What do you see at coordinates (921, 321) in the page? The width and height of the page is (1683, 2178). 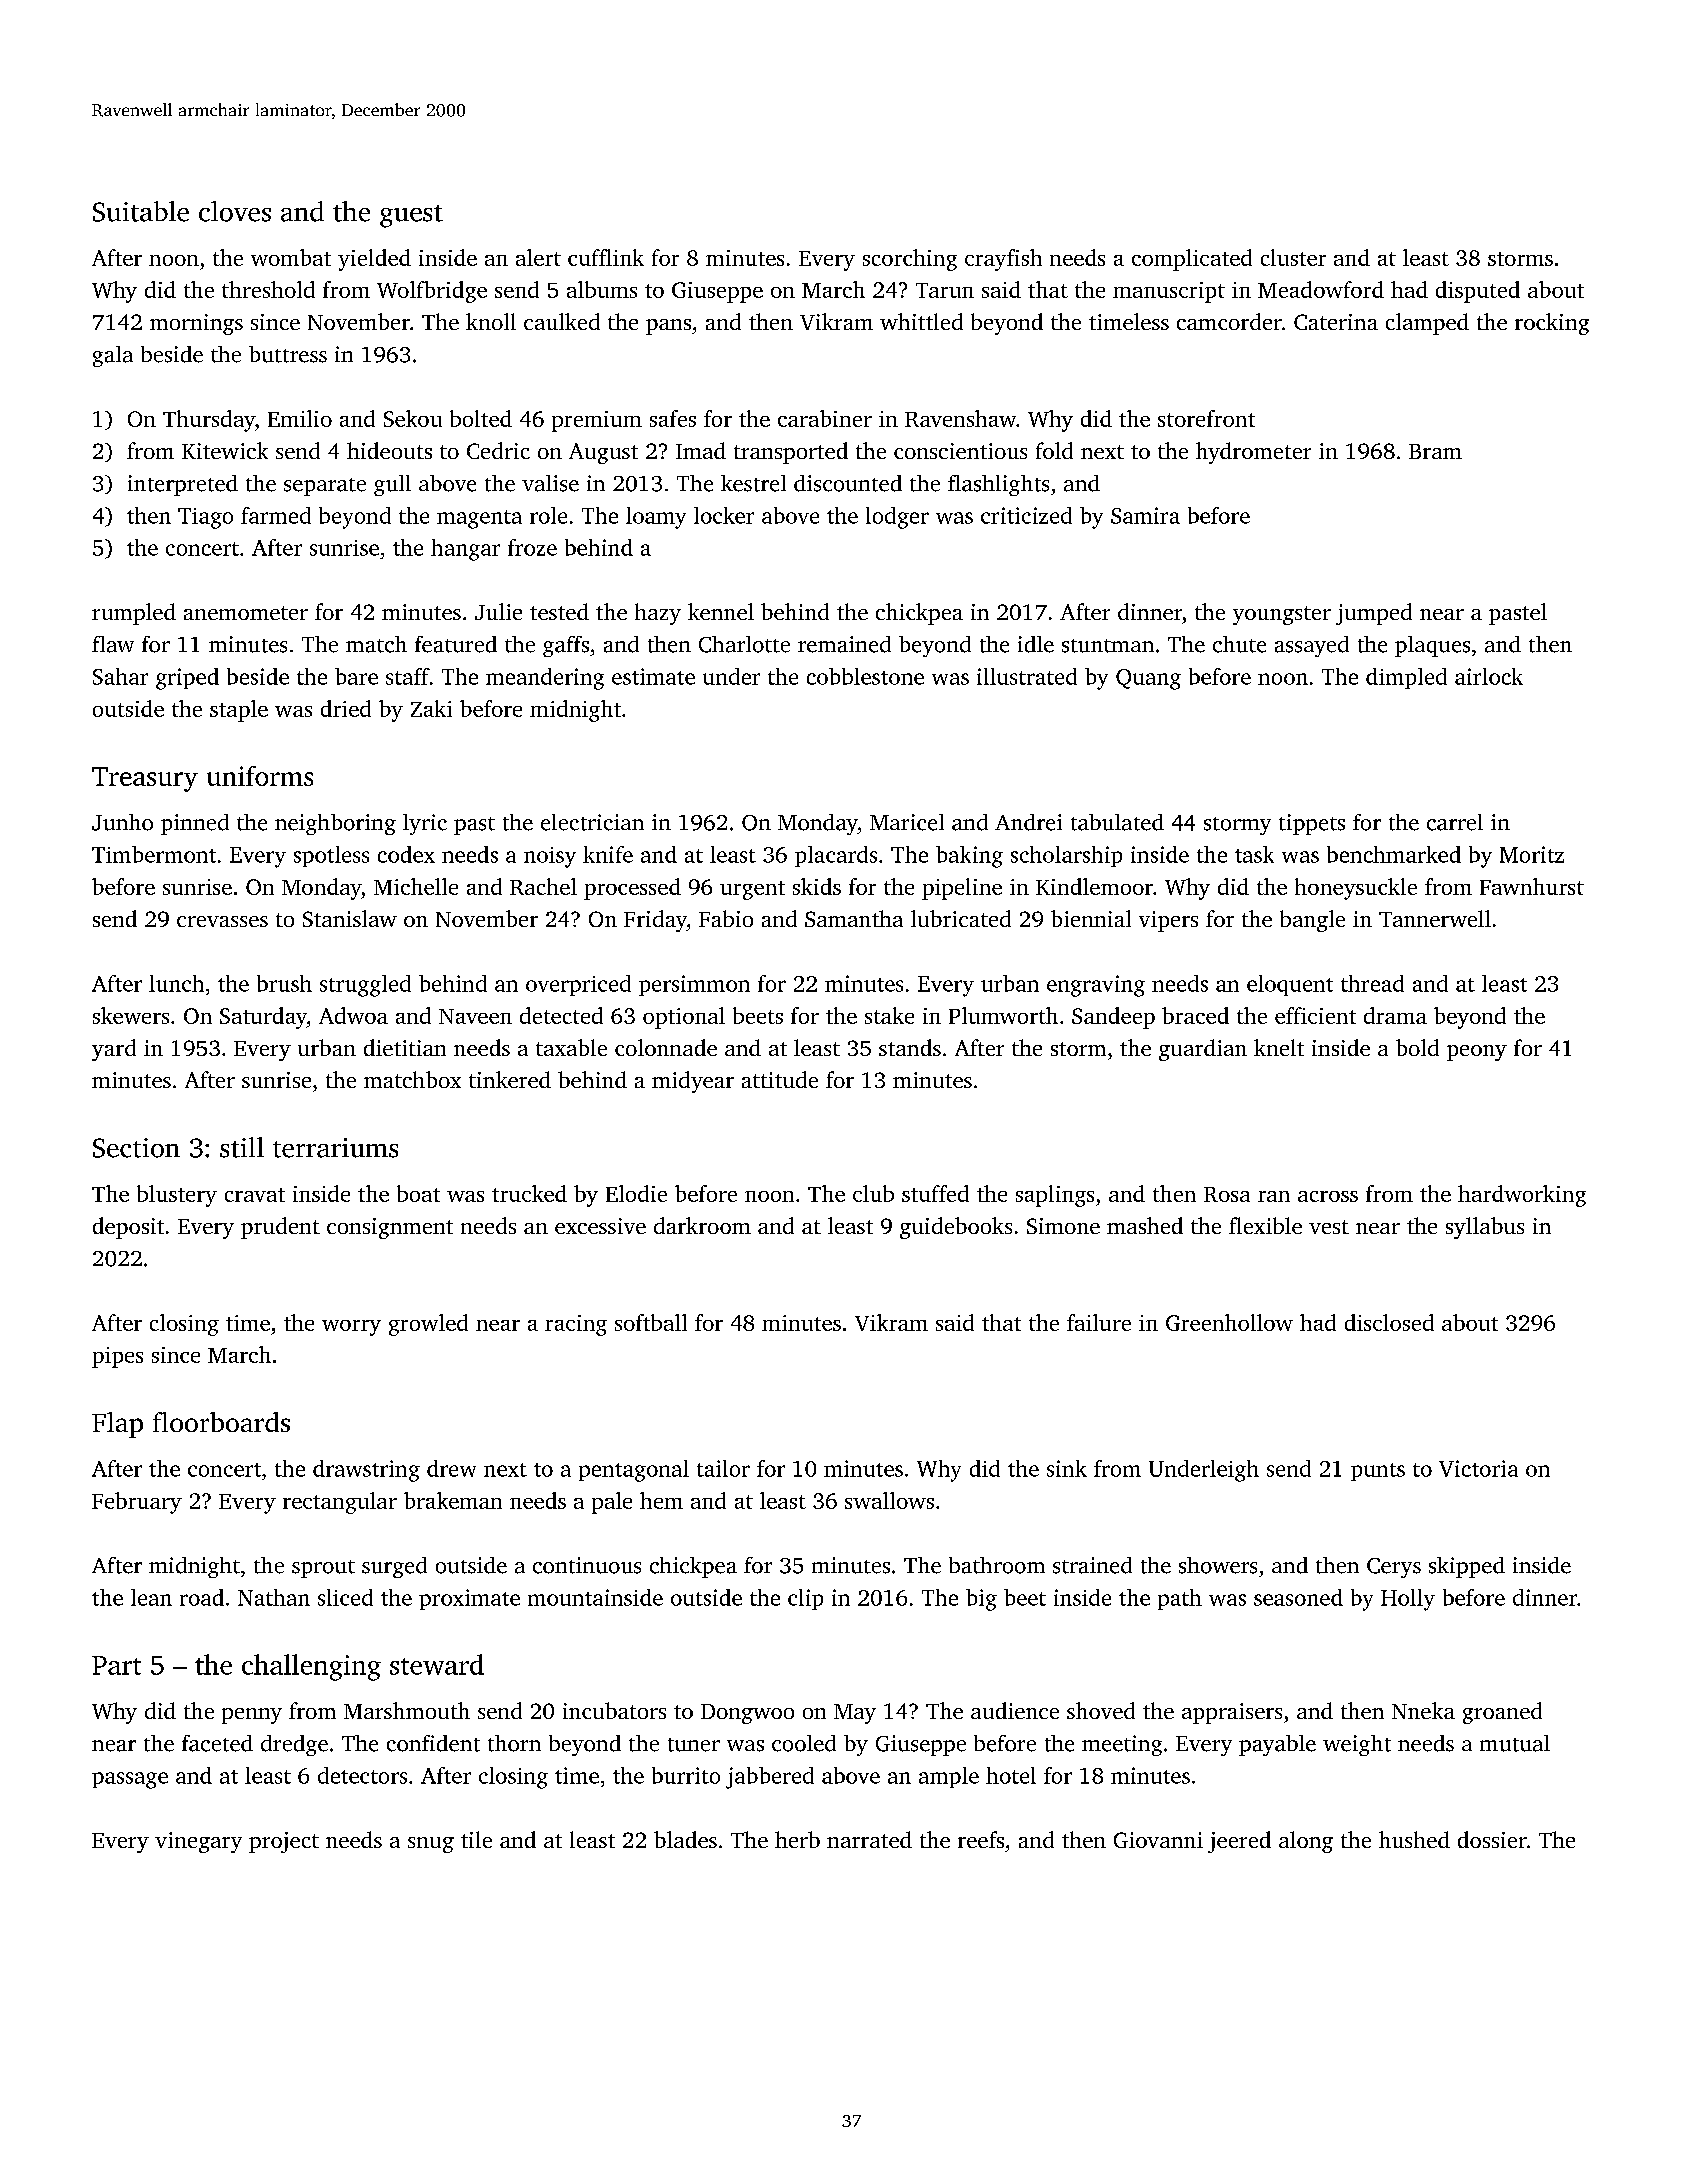 I see `whittled` at bounding box center [921, 321].
